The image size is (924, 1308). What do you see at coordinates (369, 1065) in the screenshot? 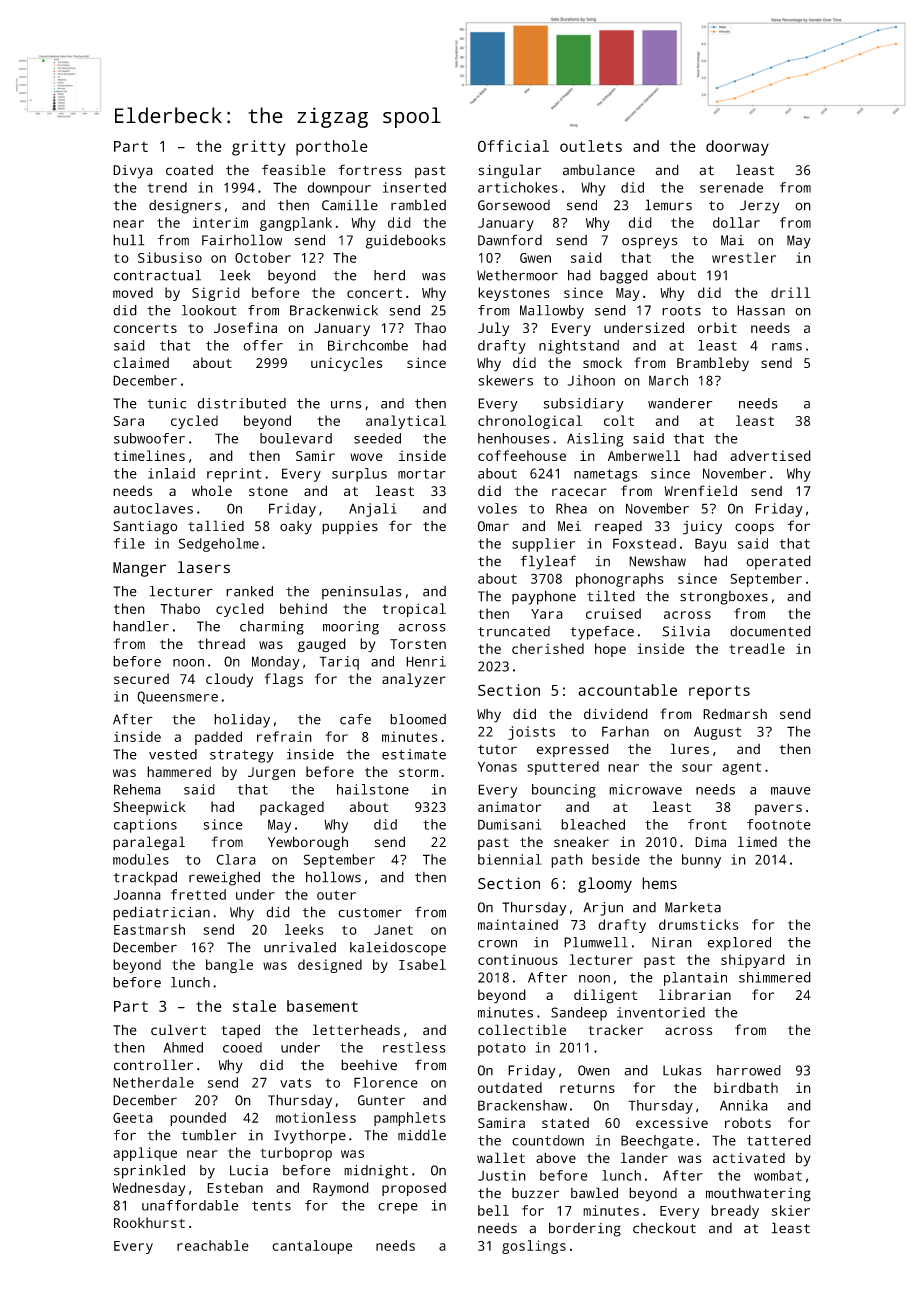
I see `beehive` at bounding box center [369, 1065].
